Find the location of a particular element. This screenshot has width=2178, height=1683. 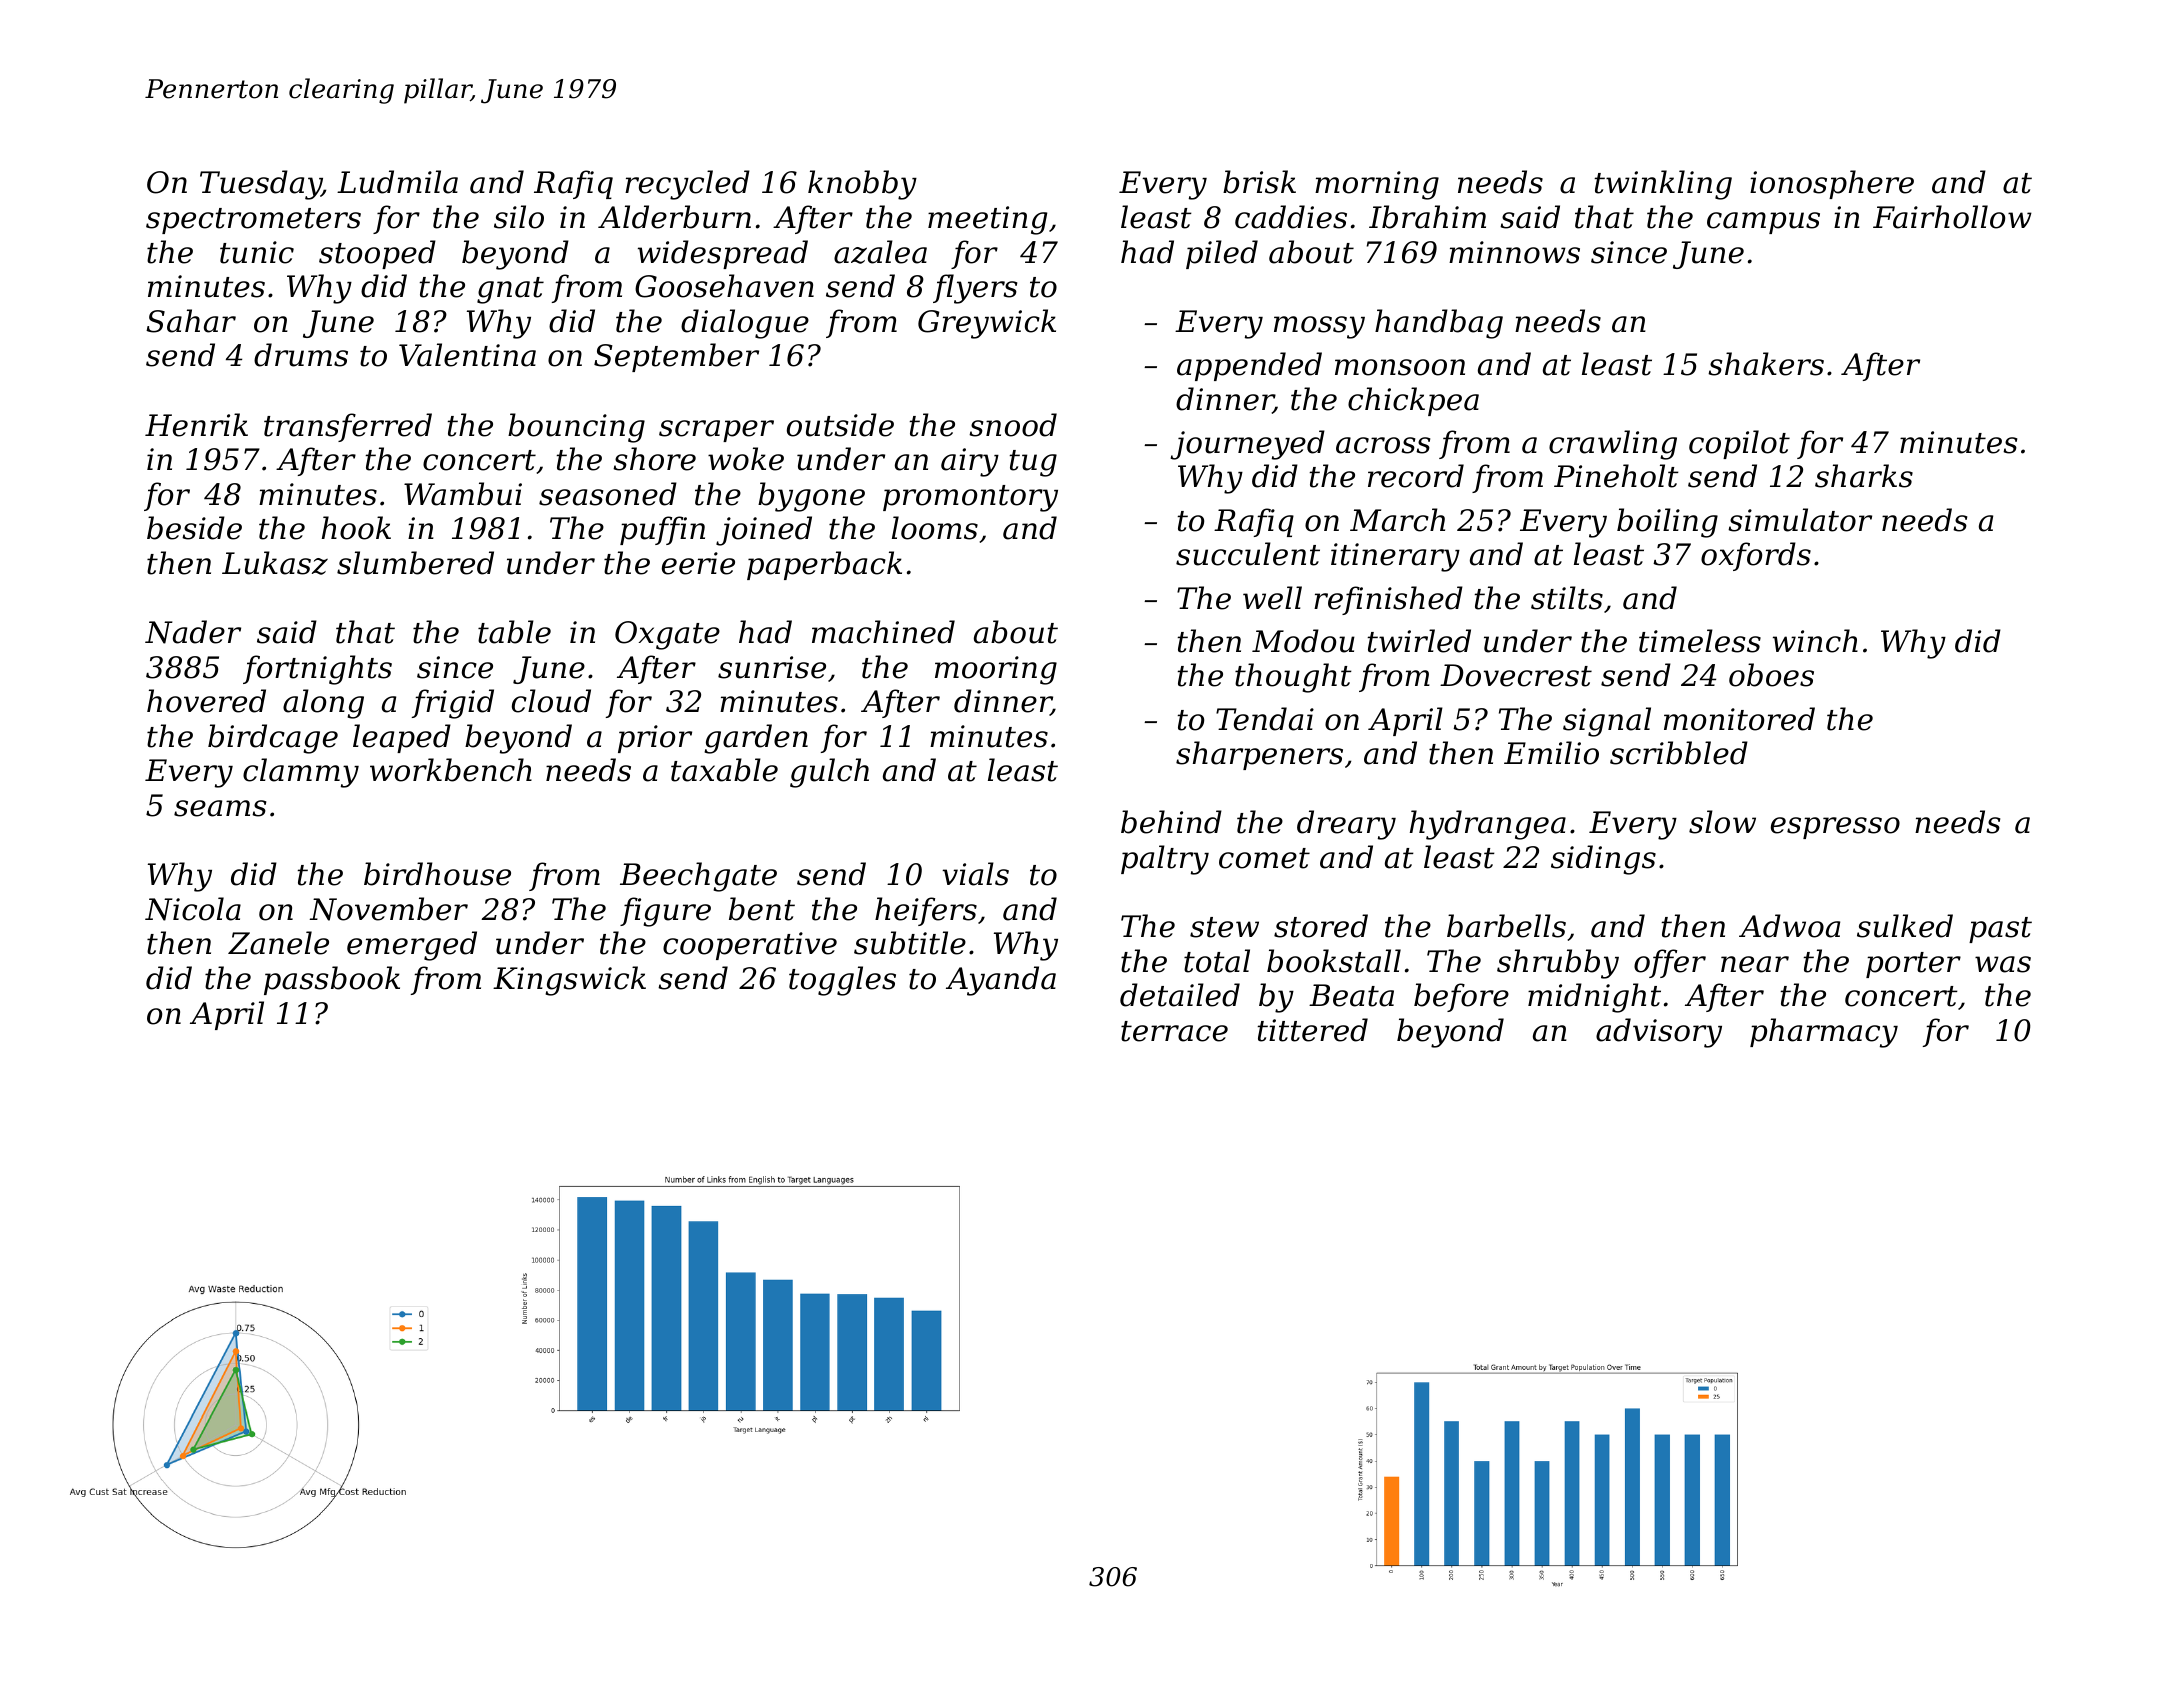

puffin is located at coordinates (662, 530).
